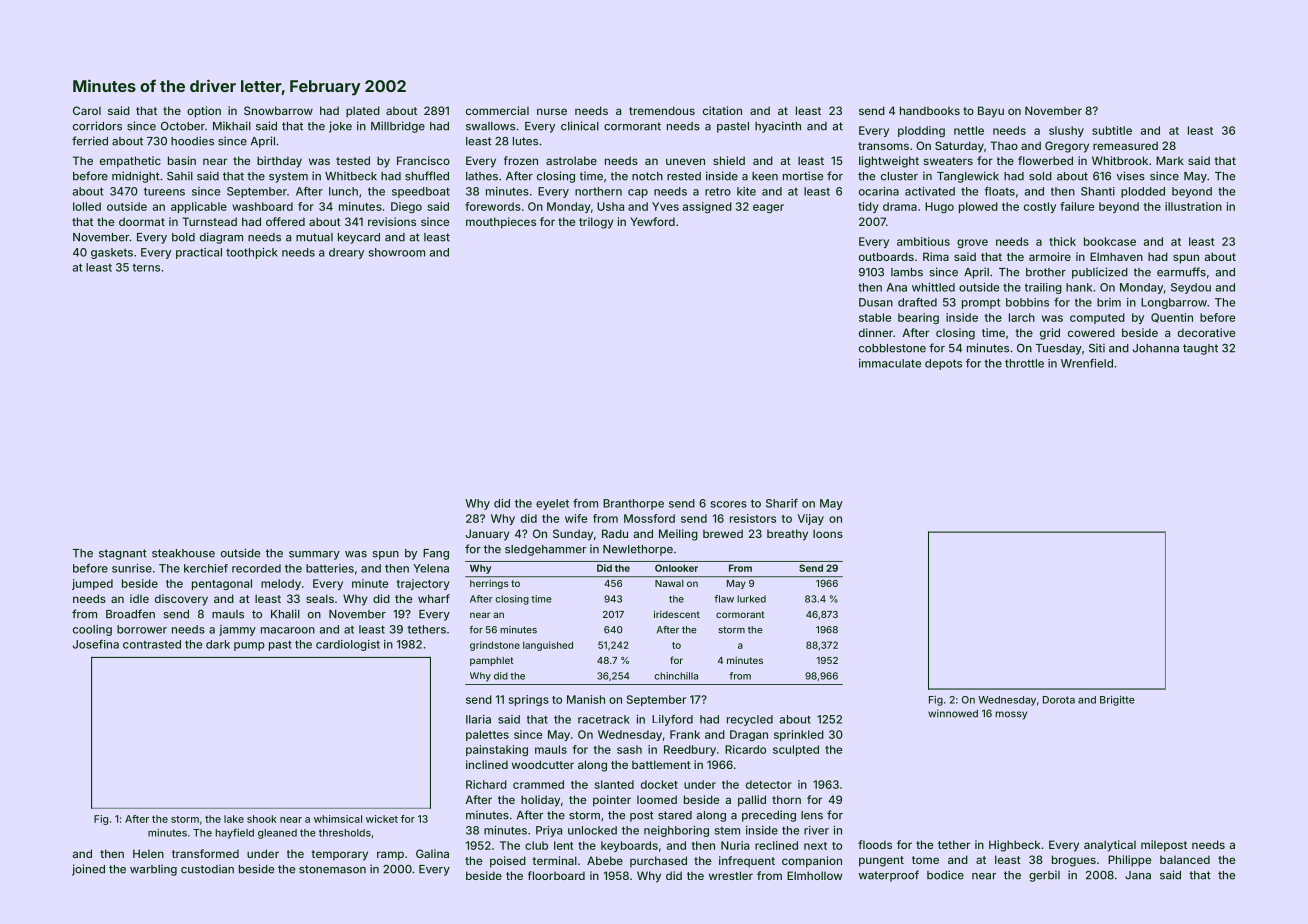 This screenshot has width=1308, height=924. Describe the element at coordinates (332, 869) in the screenshot. I see `stonemason` at that location.
